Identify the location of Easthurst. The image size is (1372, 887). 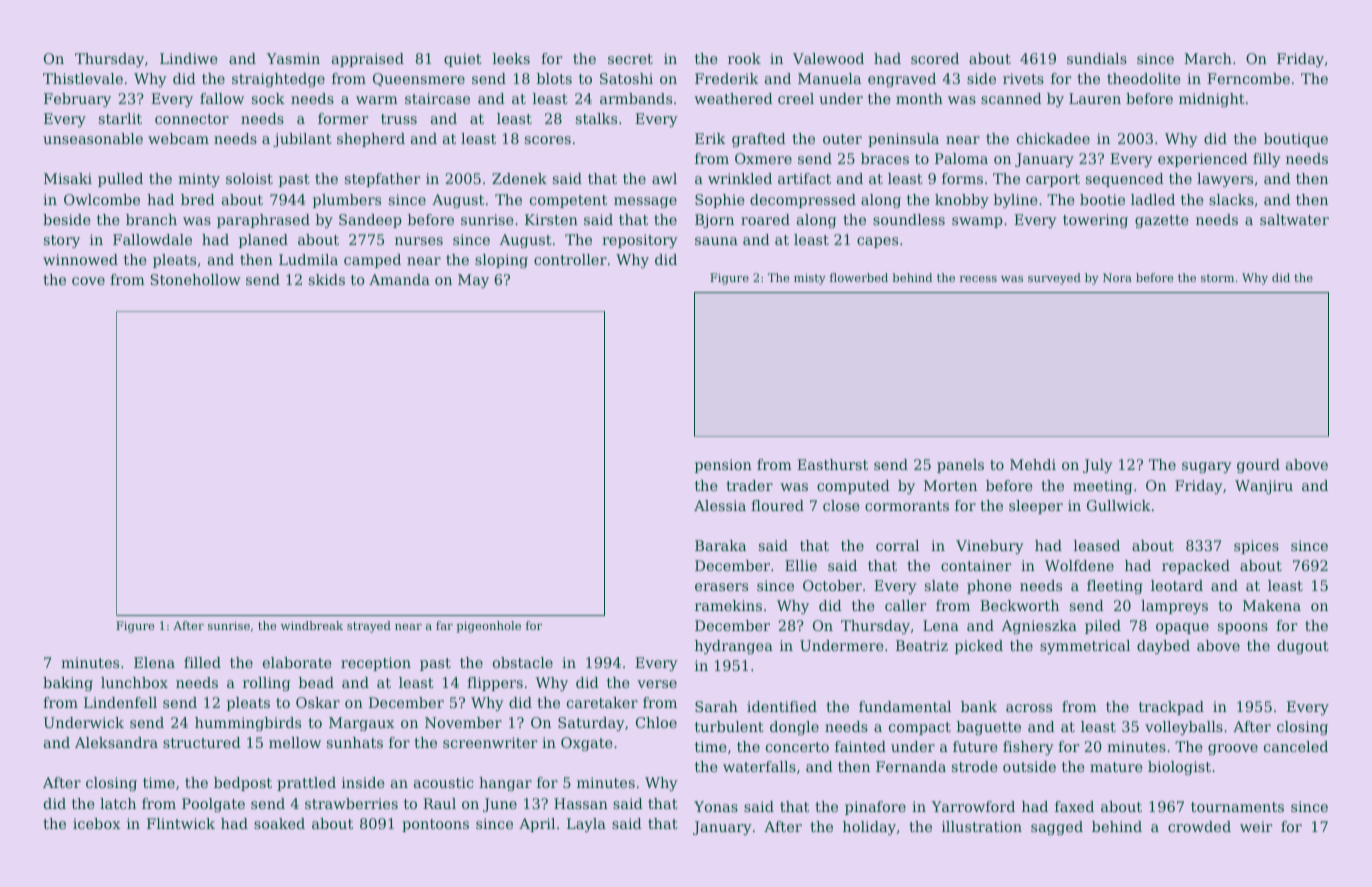
(832, 464).
